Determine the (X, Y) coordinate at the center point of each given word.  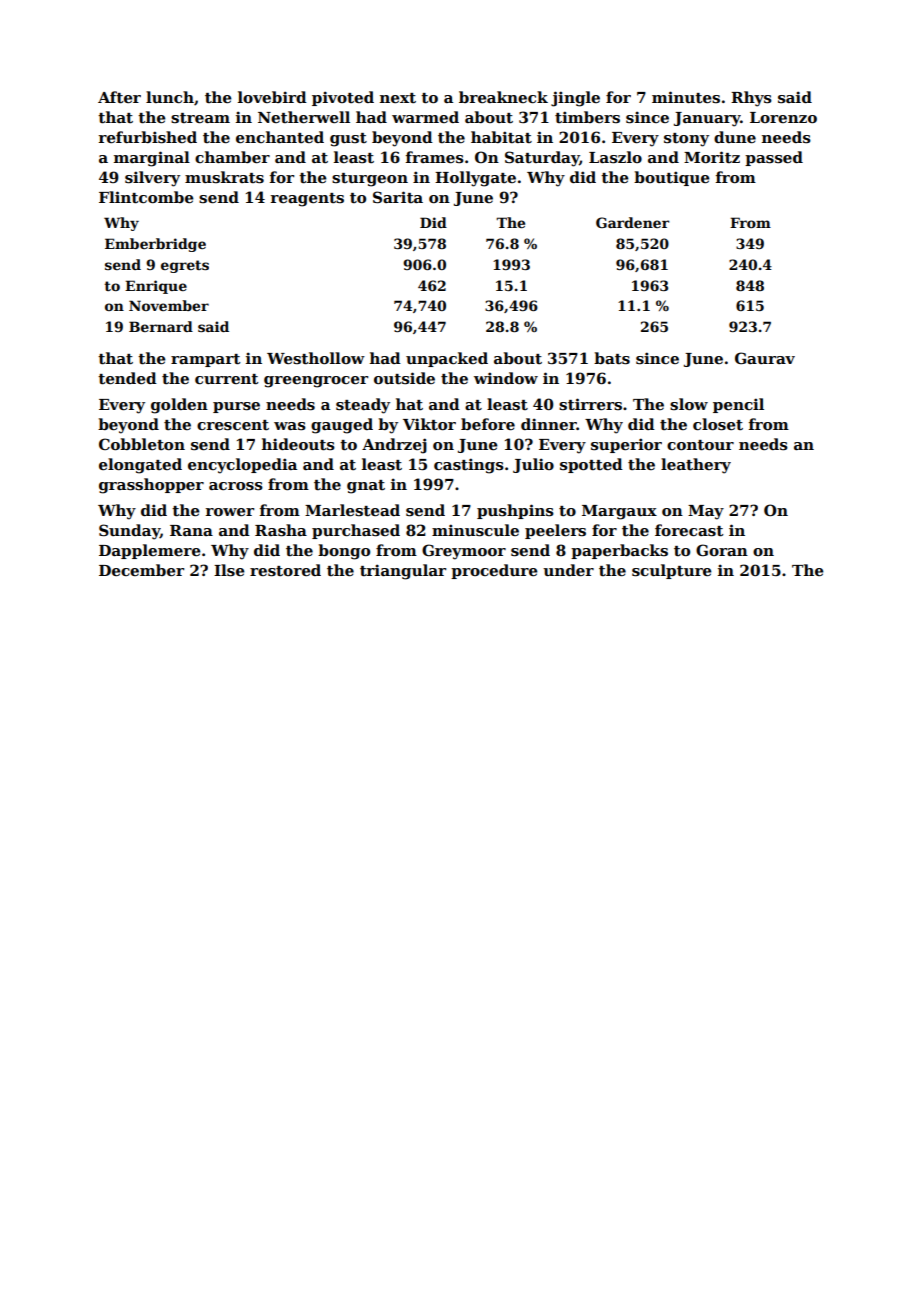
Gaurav (765, 358)
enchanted (280, 137)
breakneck (503, 97)
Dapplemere (150, 551)
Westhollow (316, 358)
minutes (686, 97)
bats (612, 358)
